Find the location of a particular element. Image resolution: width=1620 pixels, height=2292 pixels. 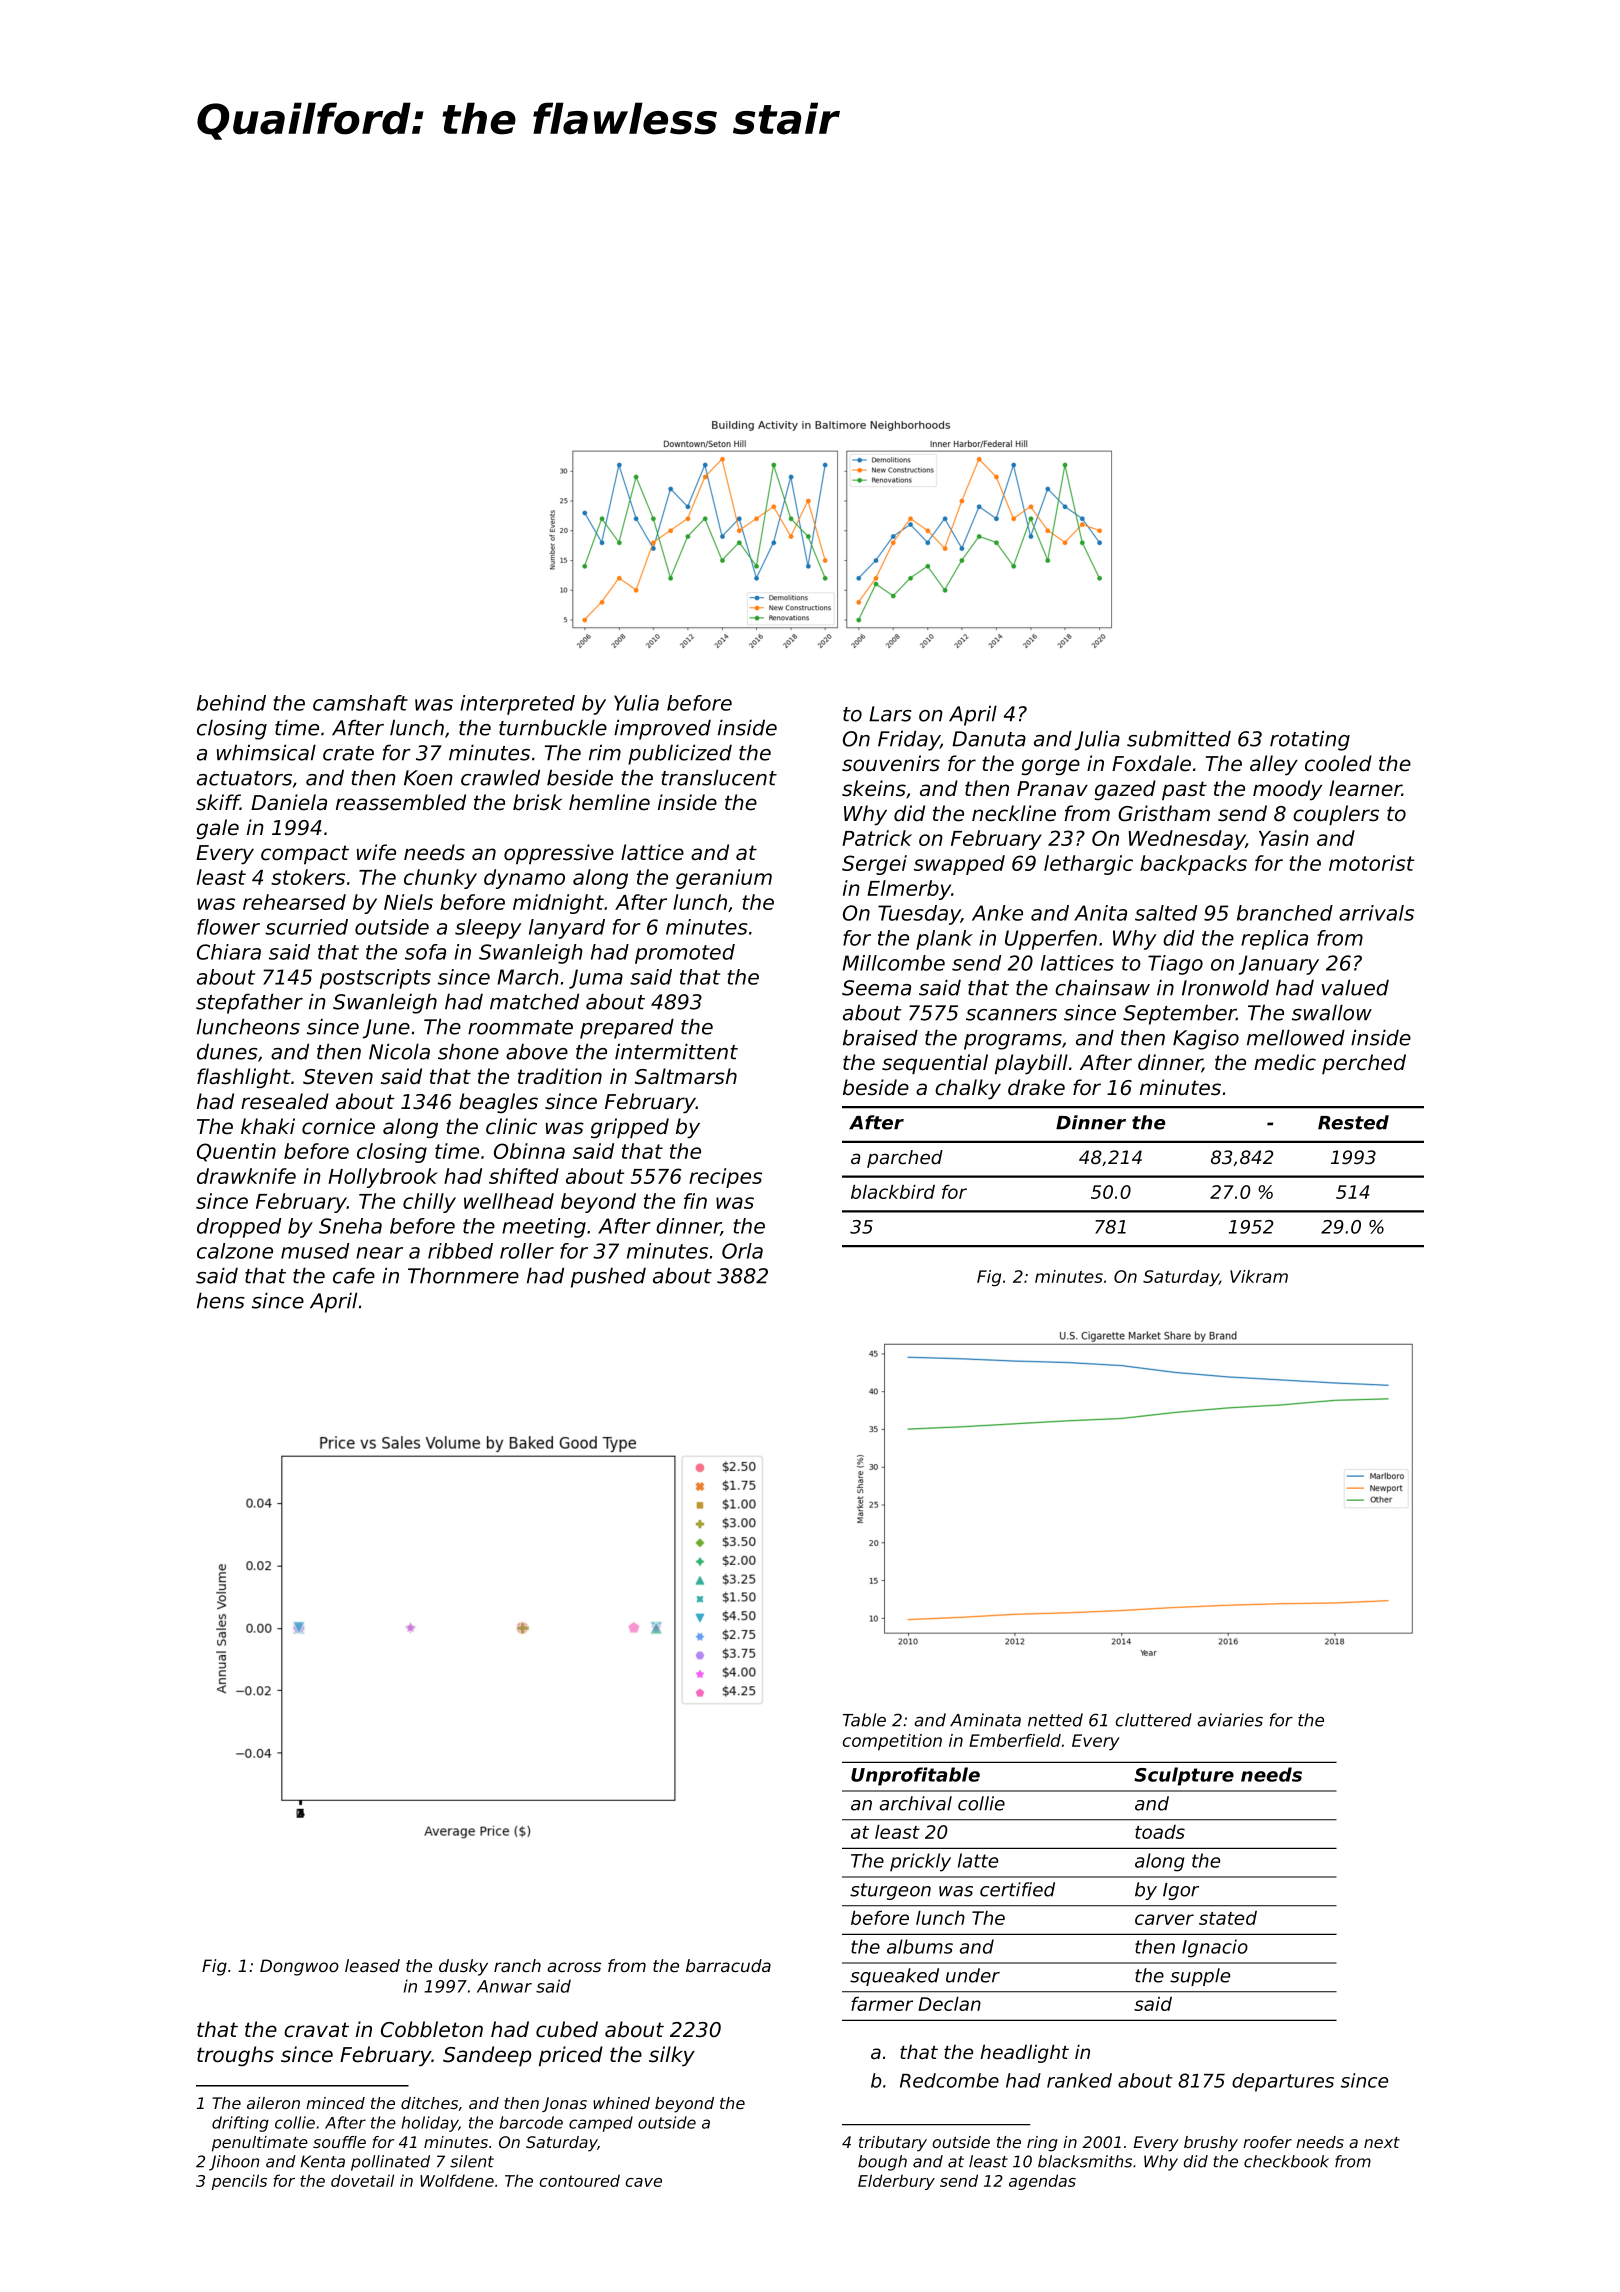

toads is located at coordinates (1160, 1832).
